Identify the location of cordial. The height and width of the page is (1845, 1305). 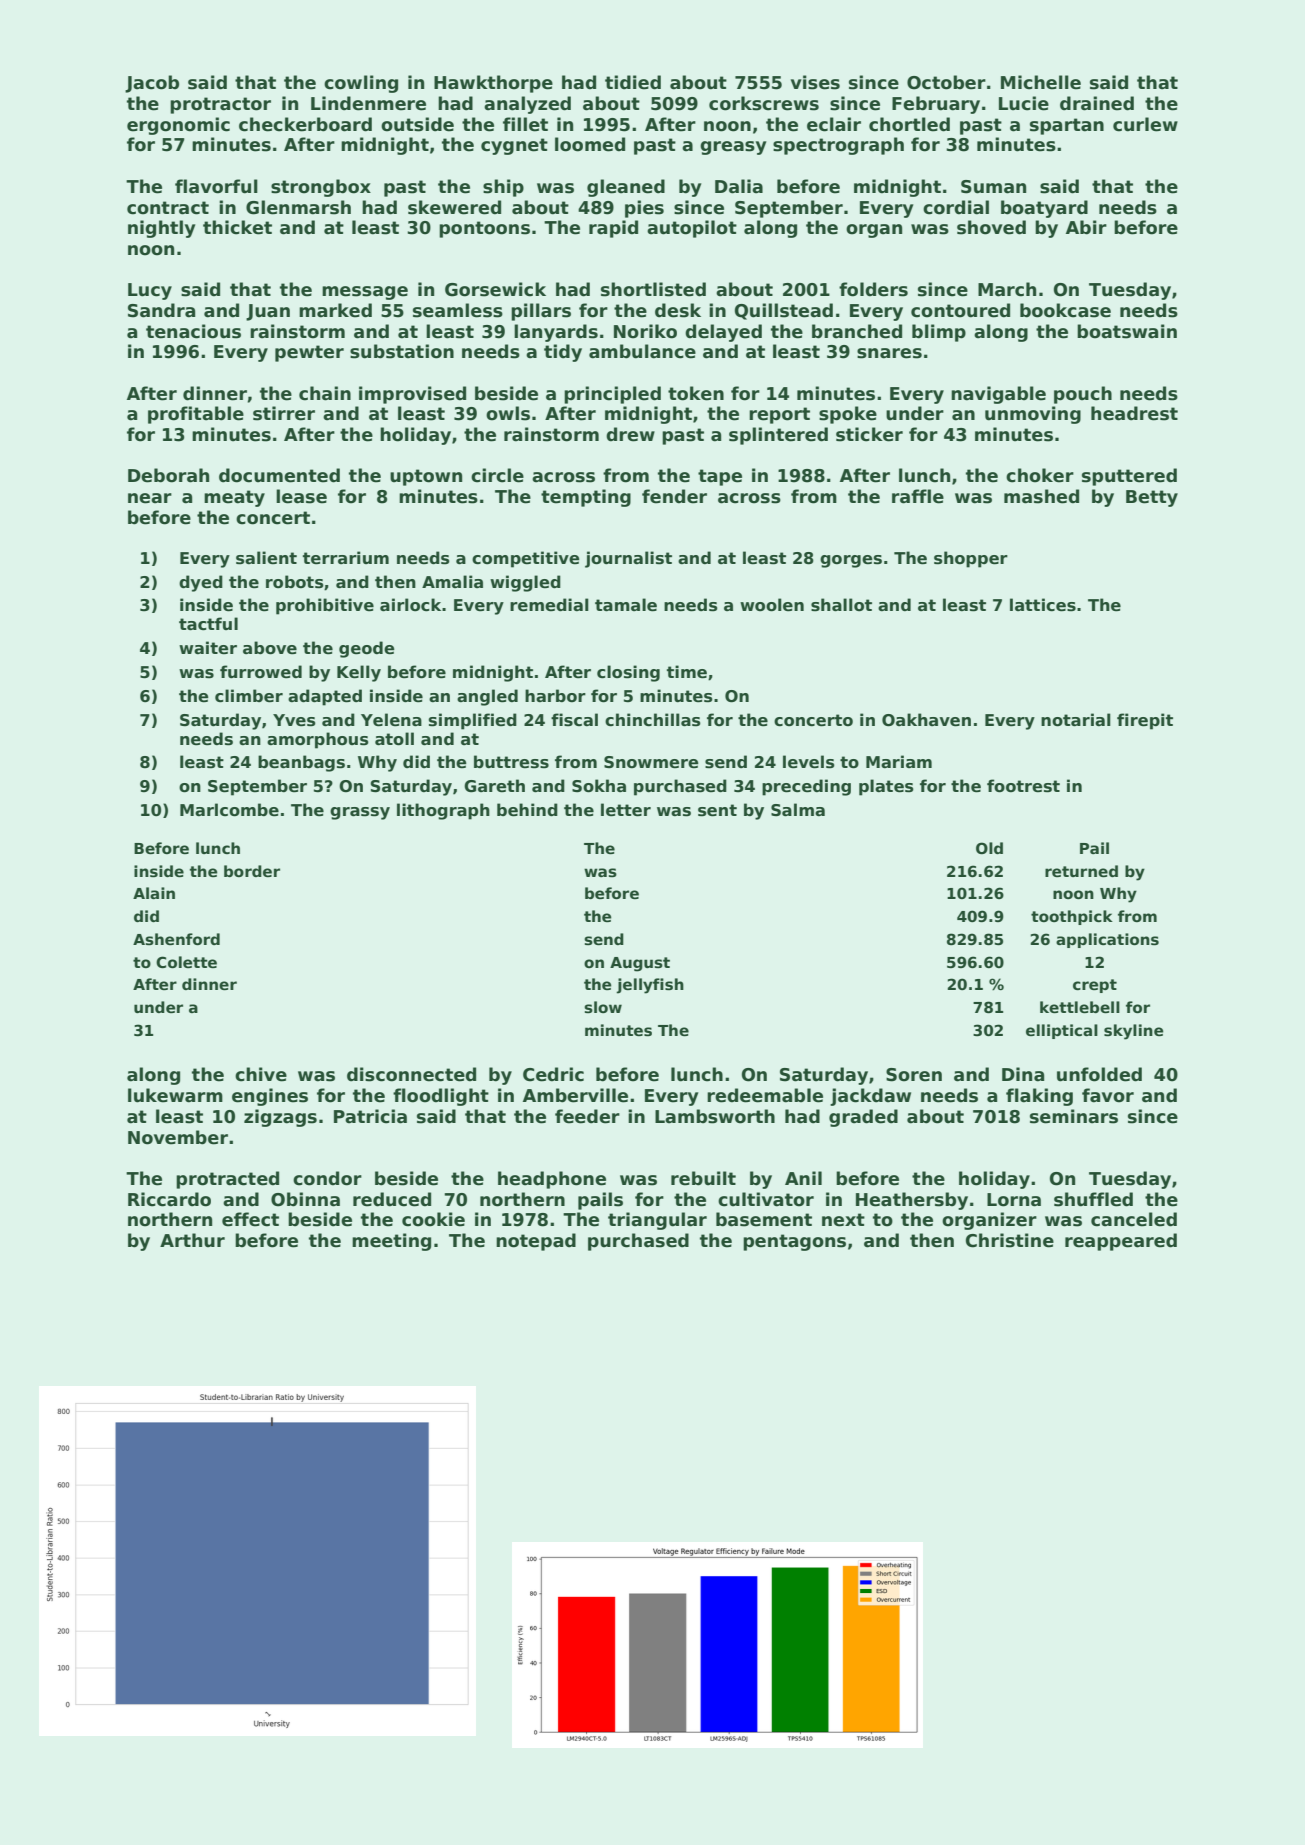
(956, 207).
